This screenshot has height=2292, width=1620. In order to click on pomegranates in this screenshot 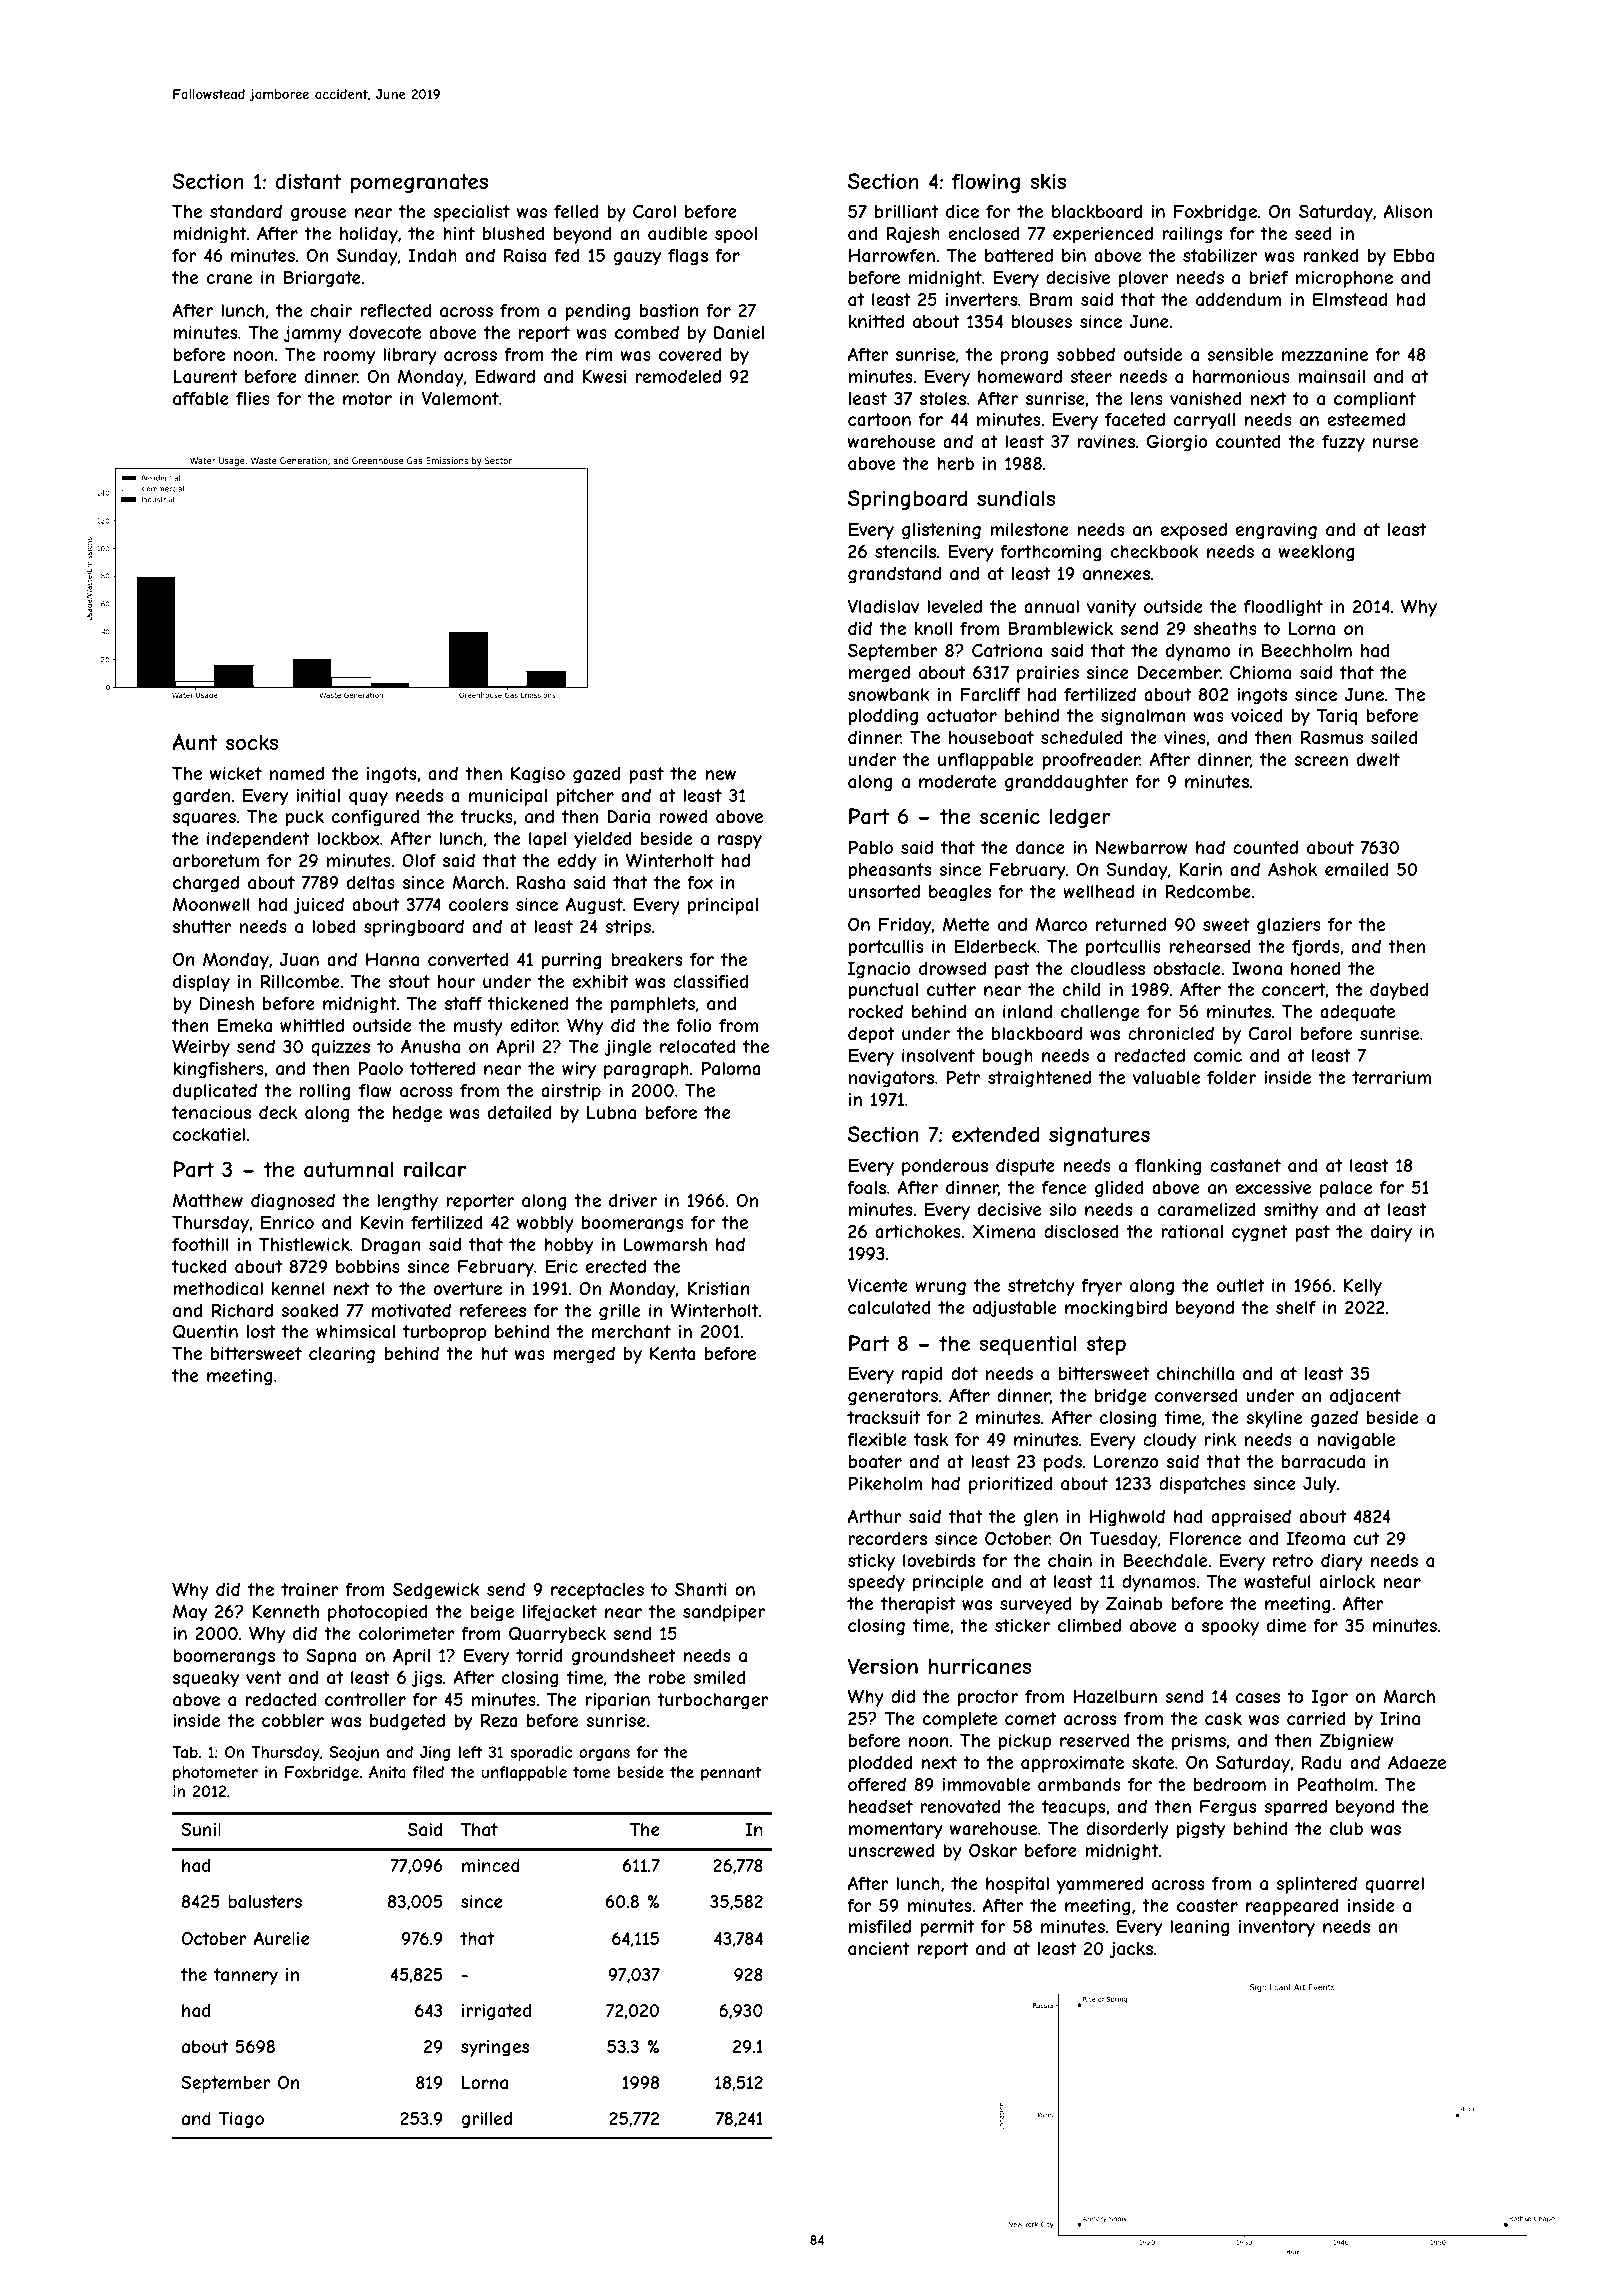, I will do `click(419, 183)`.
